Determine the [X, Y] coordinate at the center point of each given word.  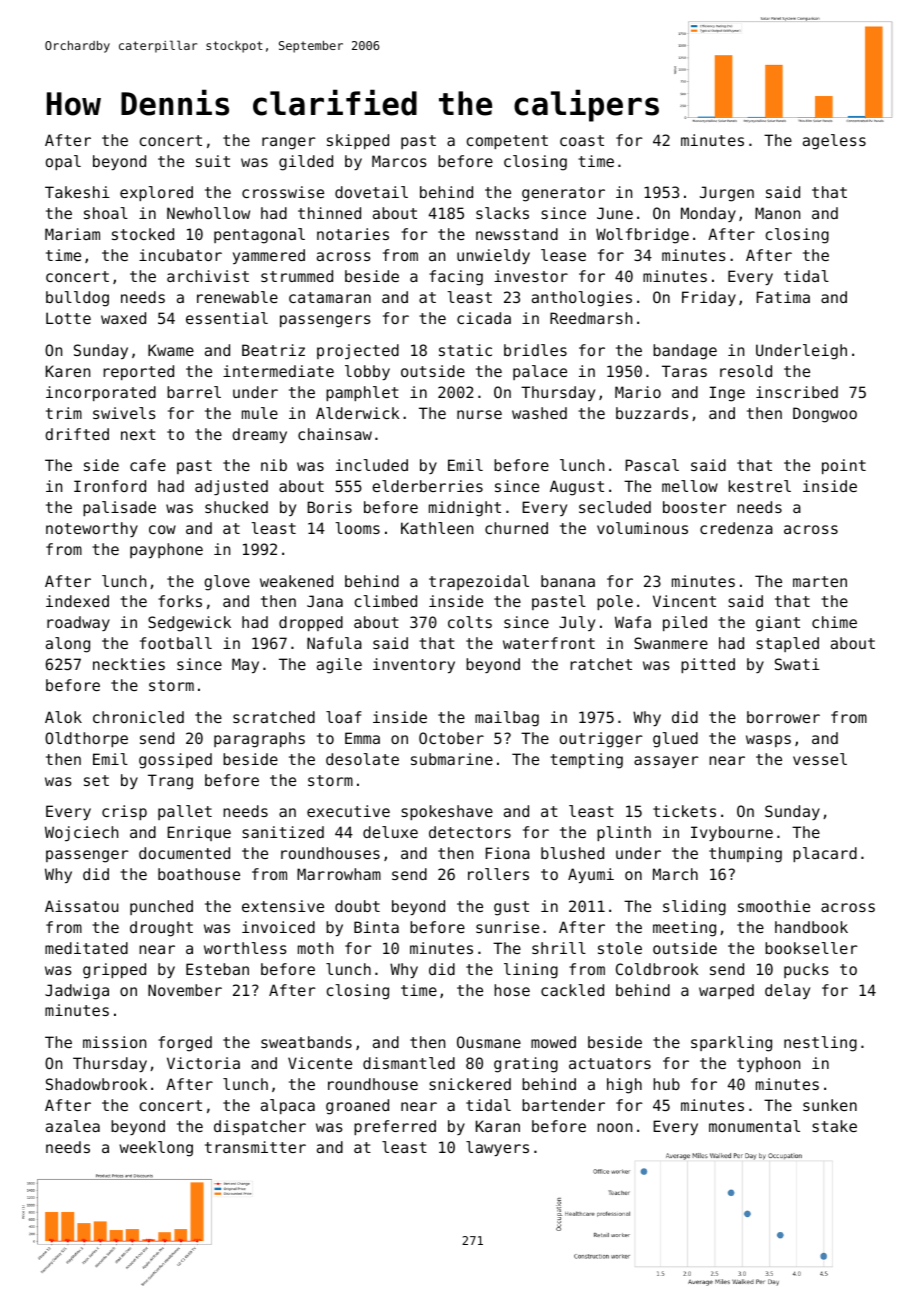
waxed [123, 318]
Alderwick [358, 413]
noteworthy [92, 529]
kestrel [760, 486]
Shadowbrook [96, 1084]
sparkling [731, 1044]
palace [540, 372]
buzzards [652, 413]
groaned [357, 1107]
